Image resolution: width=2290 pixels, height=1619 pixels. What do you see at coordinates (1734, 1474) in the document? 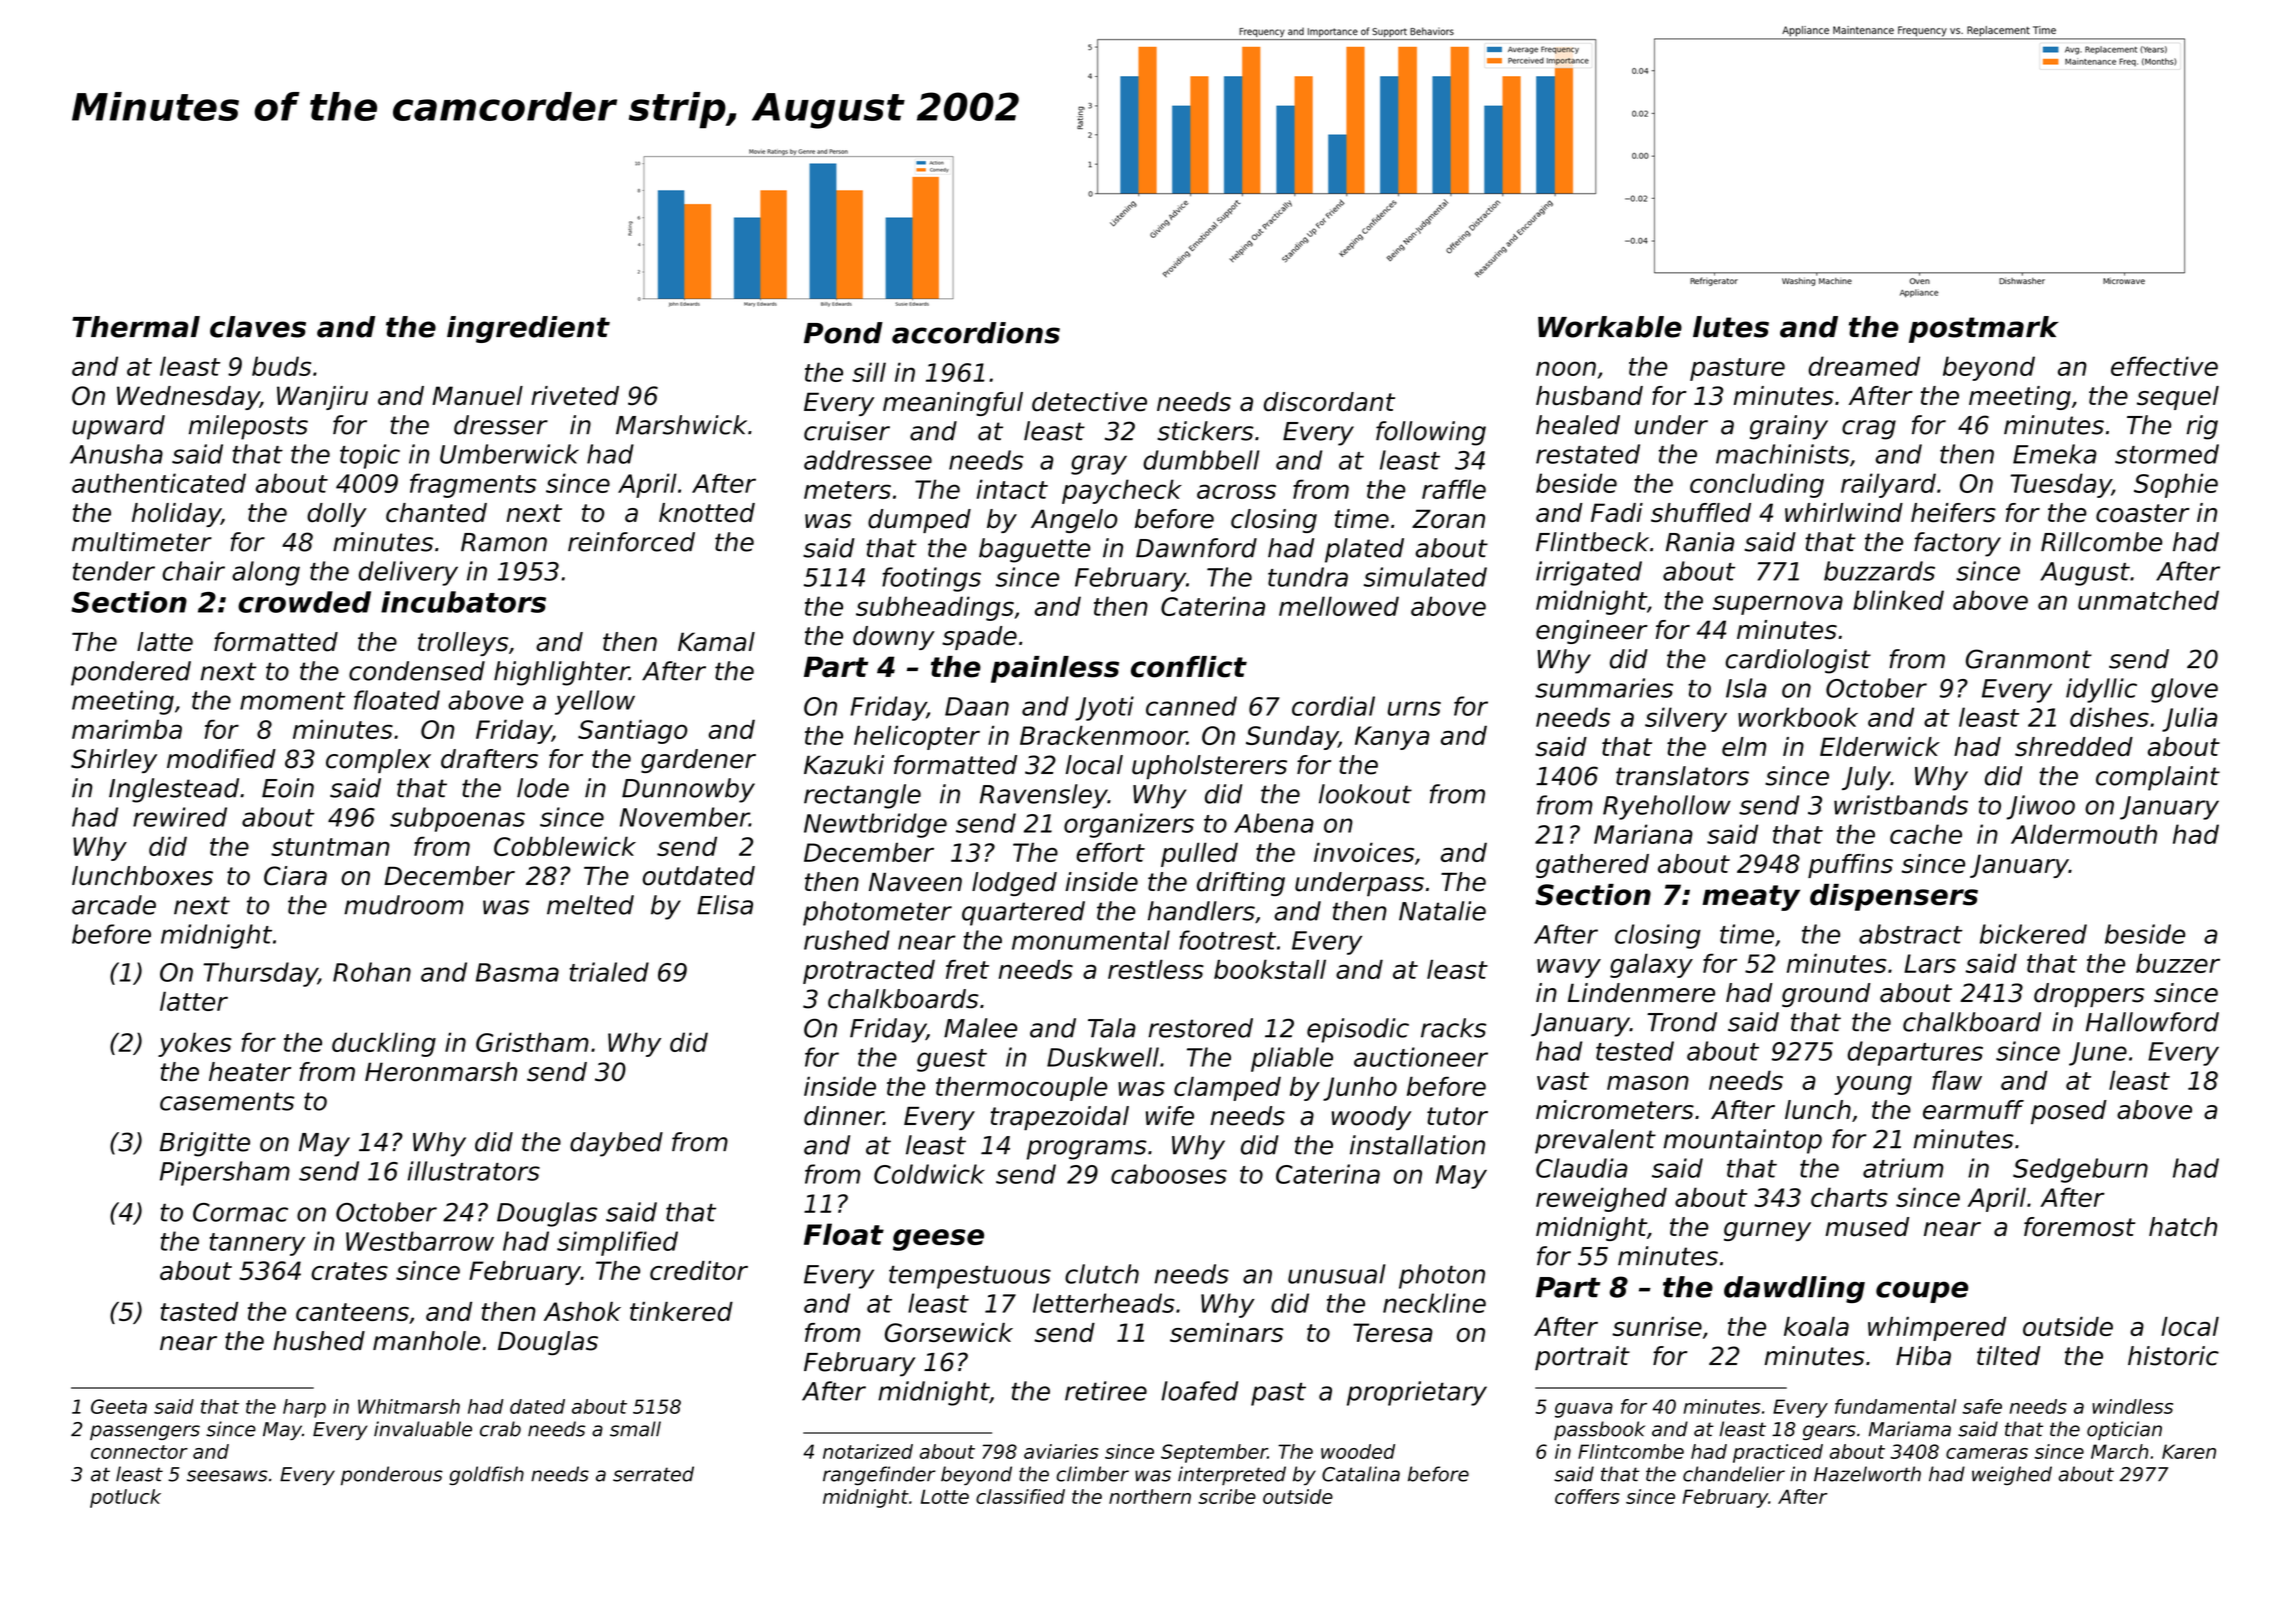
I see `chandelier` at bounding box center [1734, 1474].
